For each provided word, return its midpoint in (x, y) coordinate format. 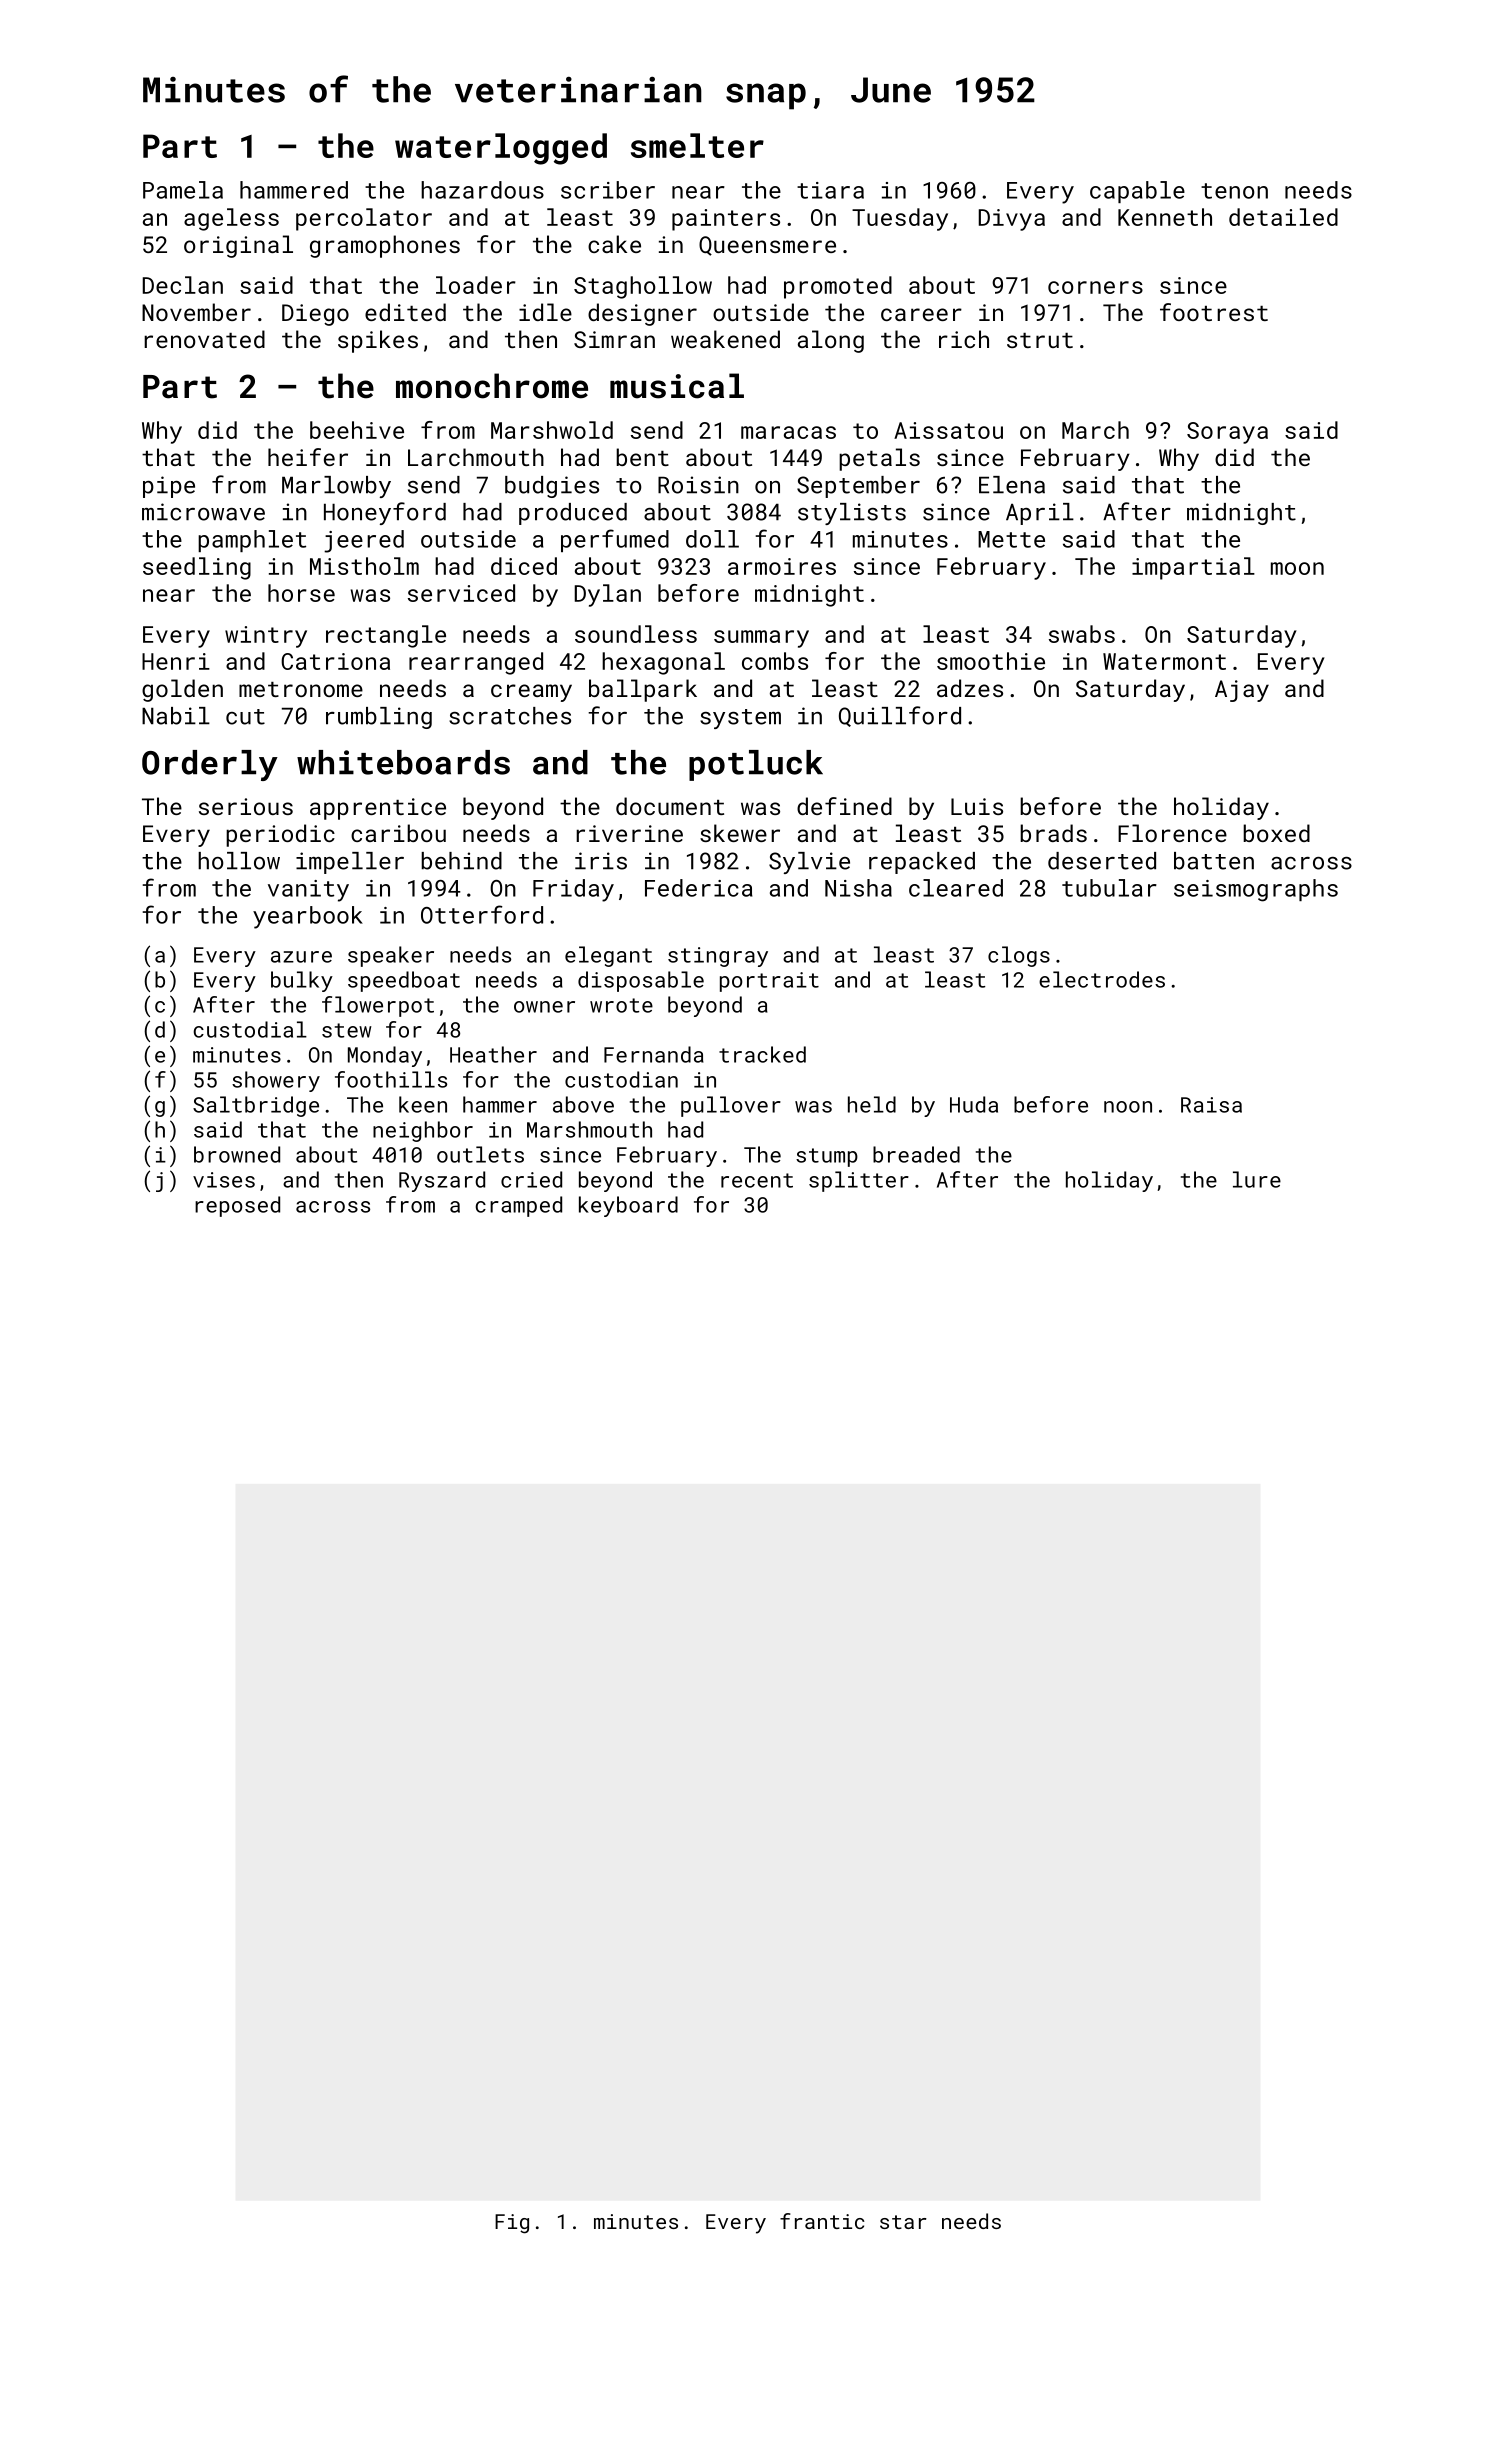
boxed (1276, 833)
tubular (1109, 888)
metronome (301, 689)
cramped (518, 1206)
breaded (916, 1154)
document (670, 806)
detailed (1283, 217)
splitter (859, 1181)
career (921, 314)
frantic (822, 2221)
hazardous (482, 190)
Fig (512, 2224)
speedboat (404, 981)
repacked (922, 863)
